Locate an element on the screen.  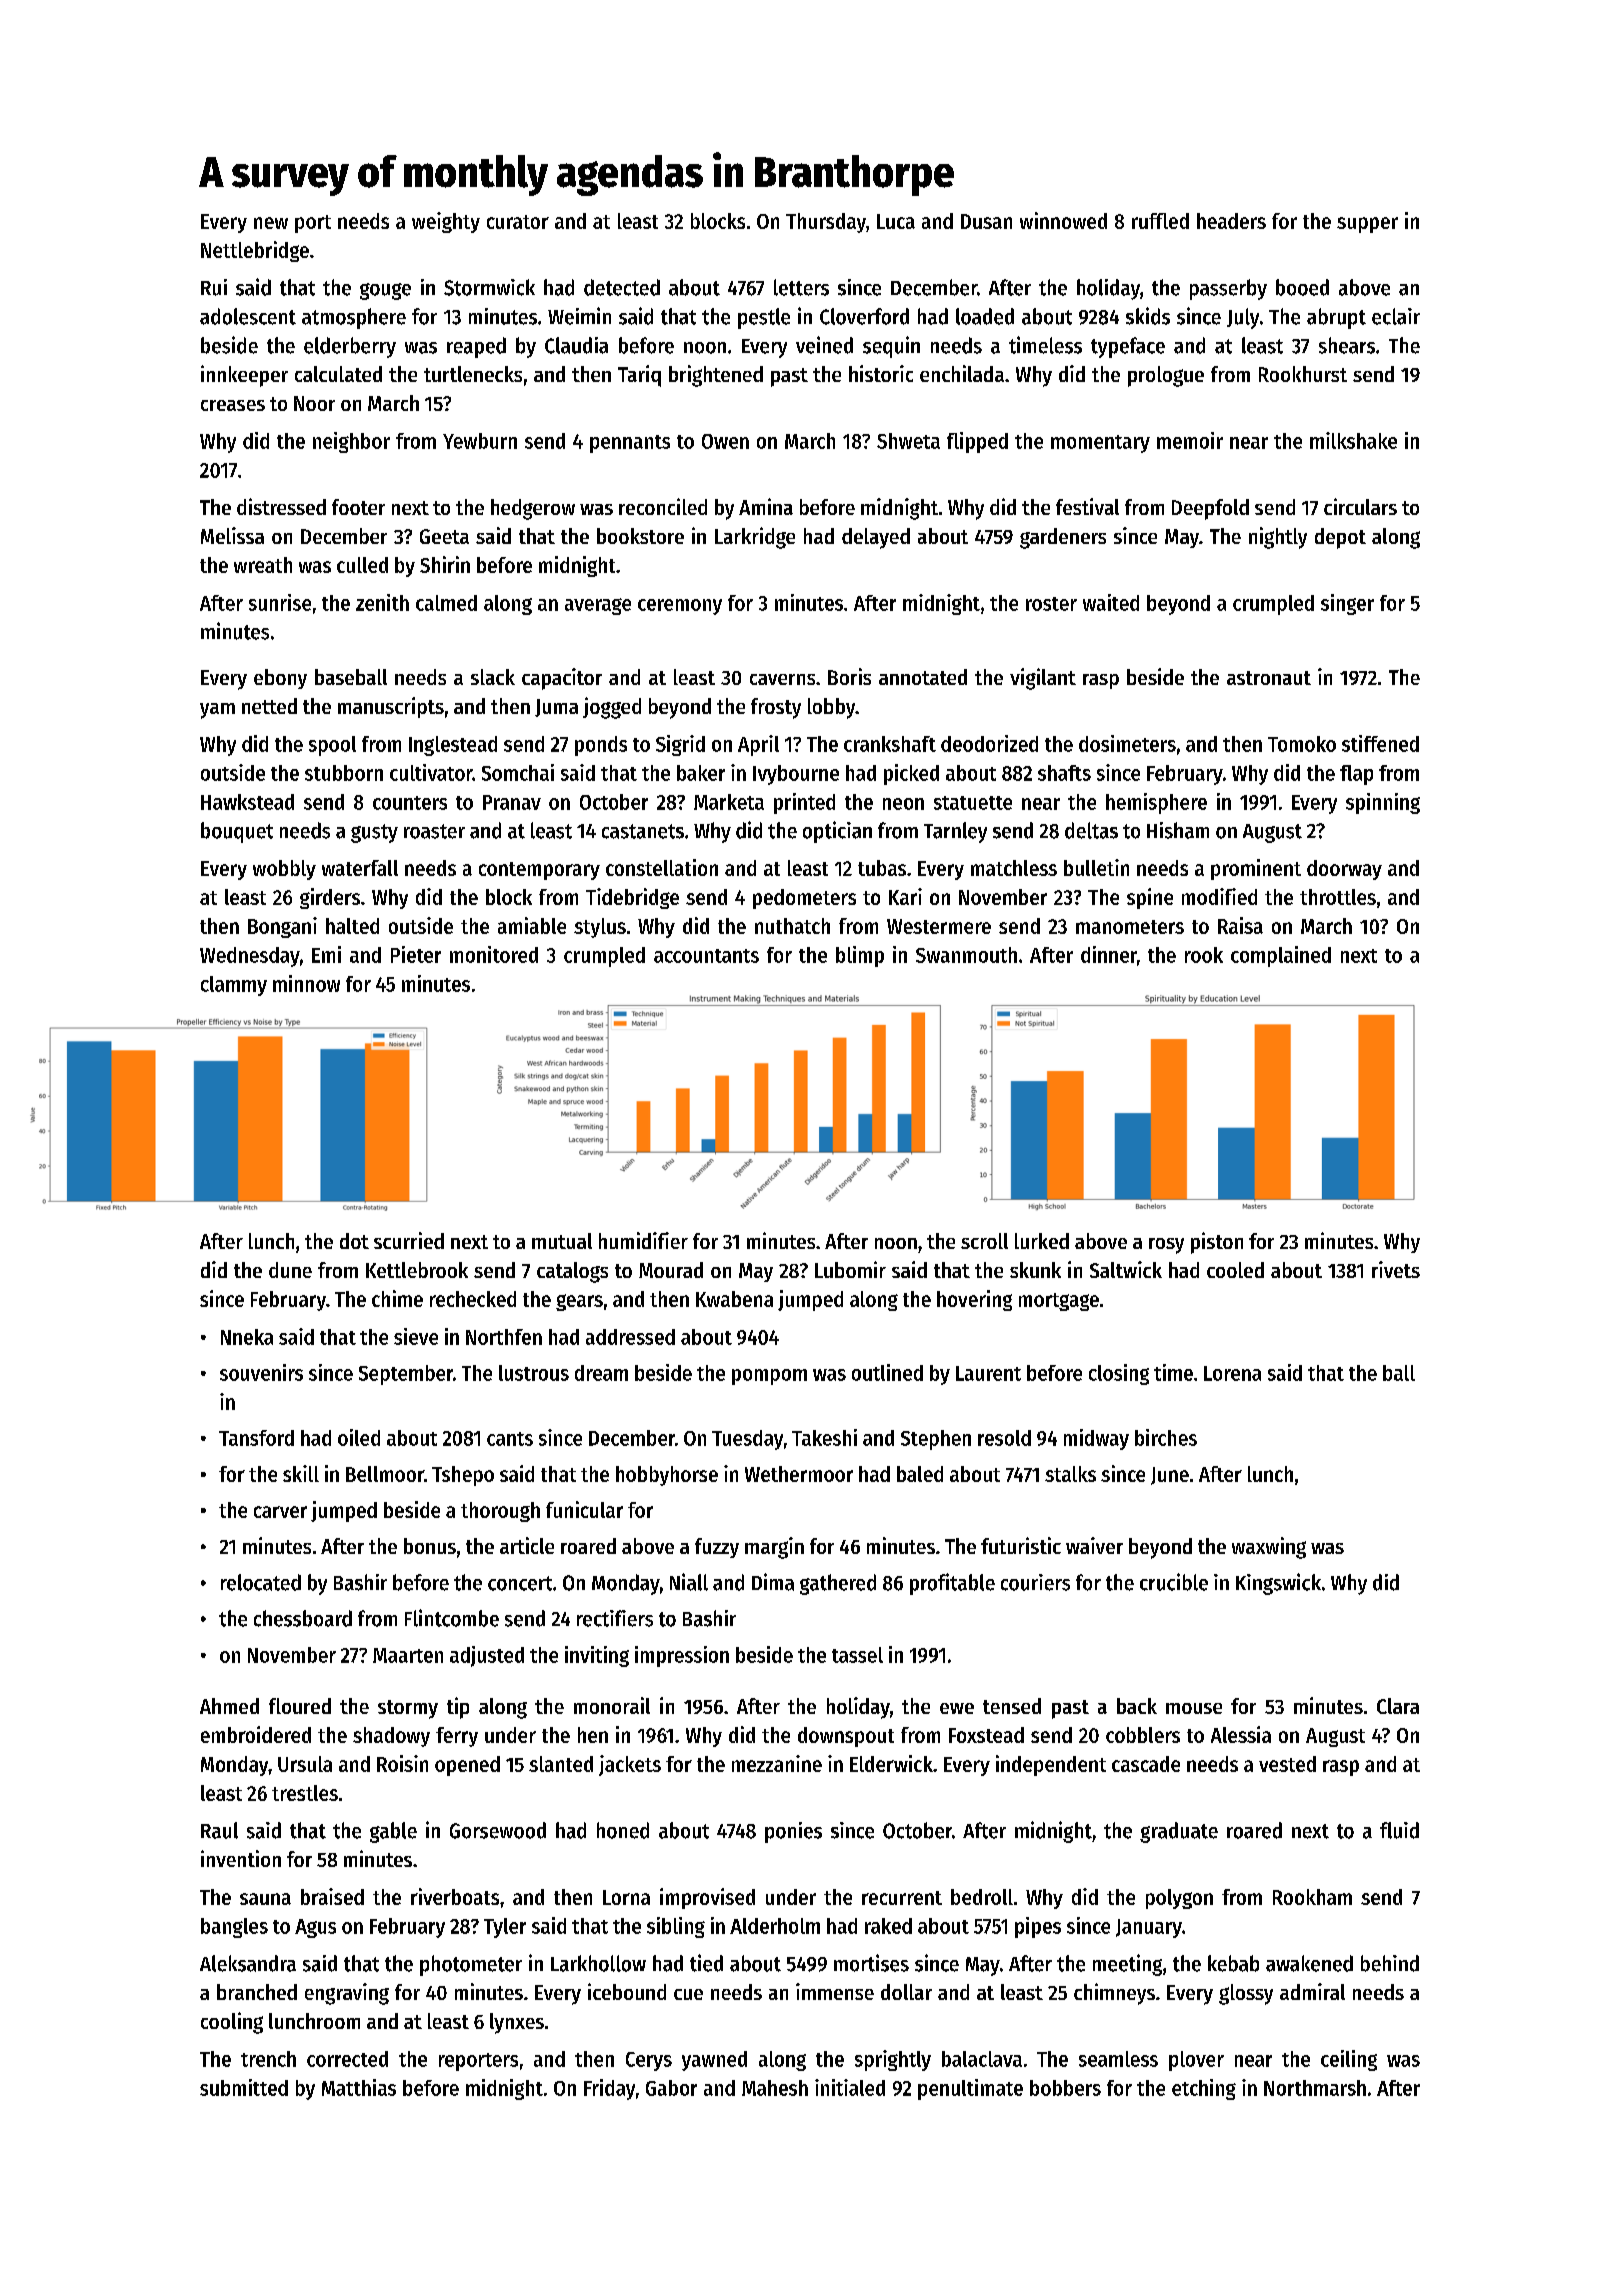
pestle is located at coordinates (764, 318).
